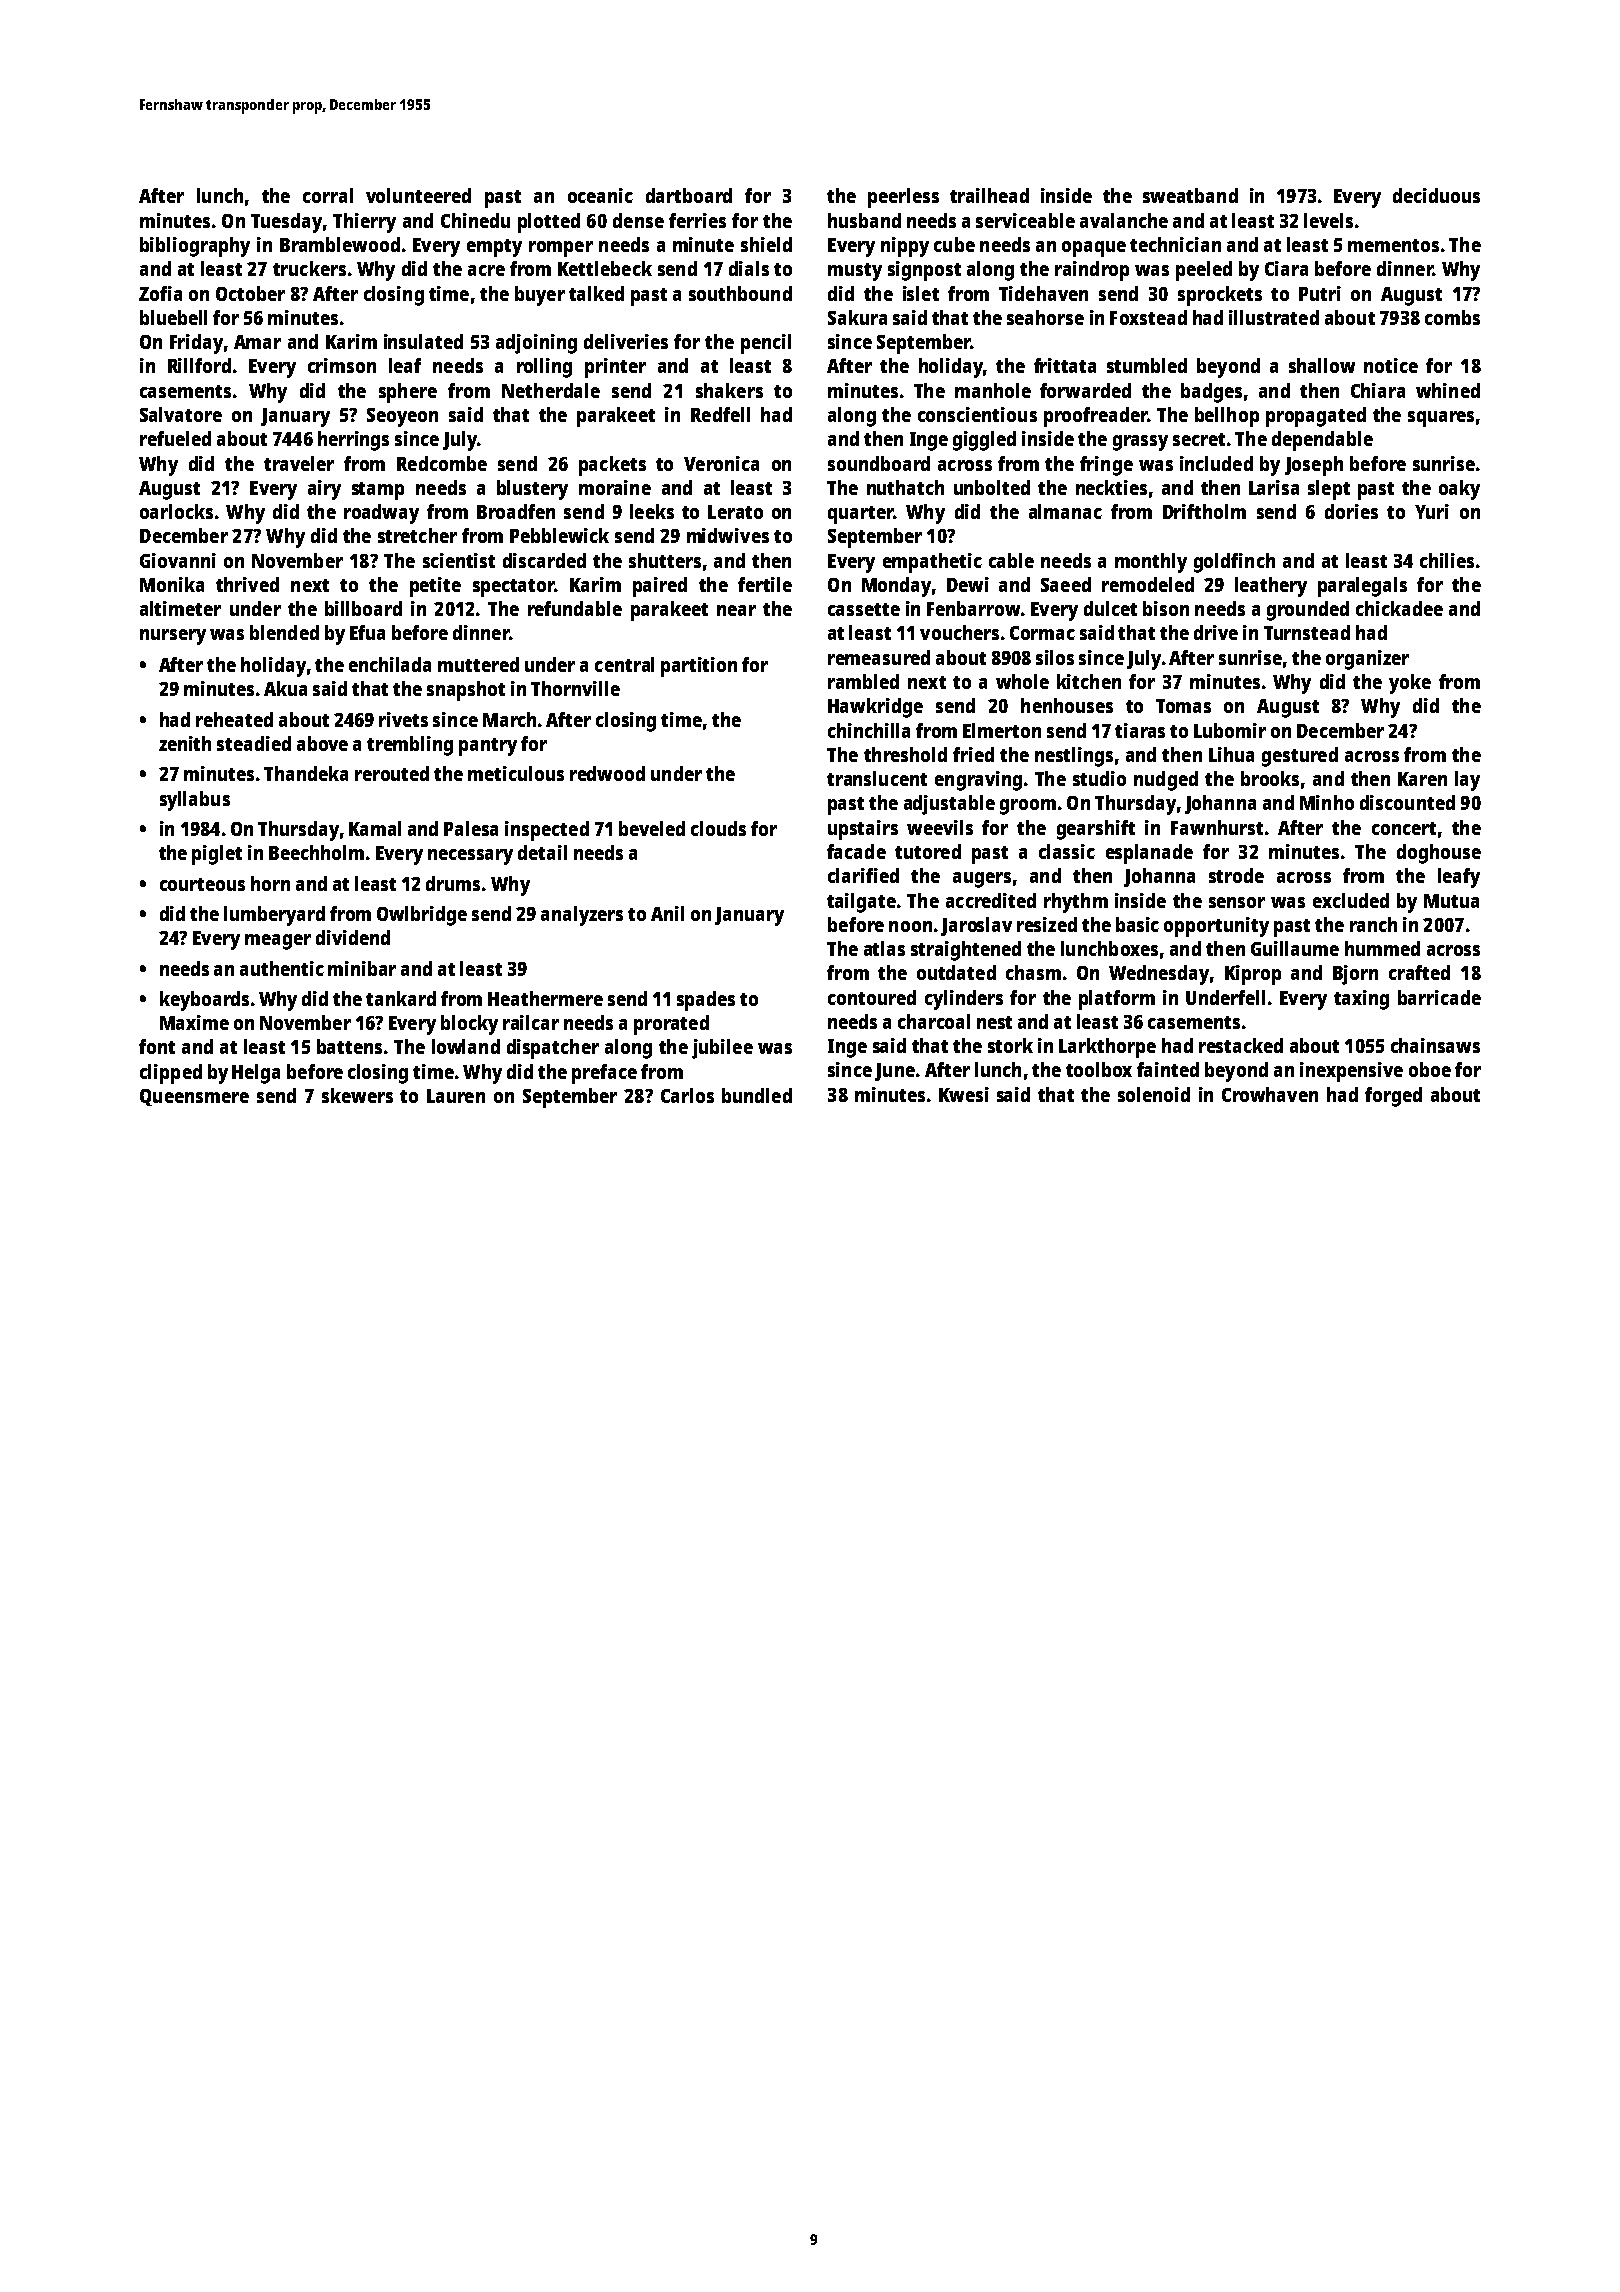 This screenshot has width=1620, height=2292. I want to click on dependable, so click(1322, 441).
